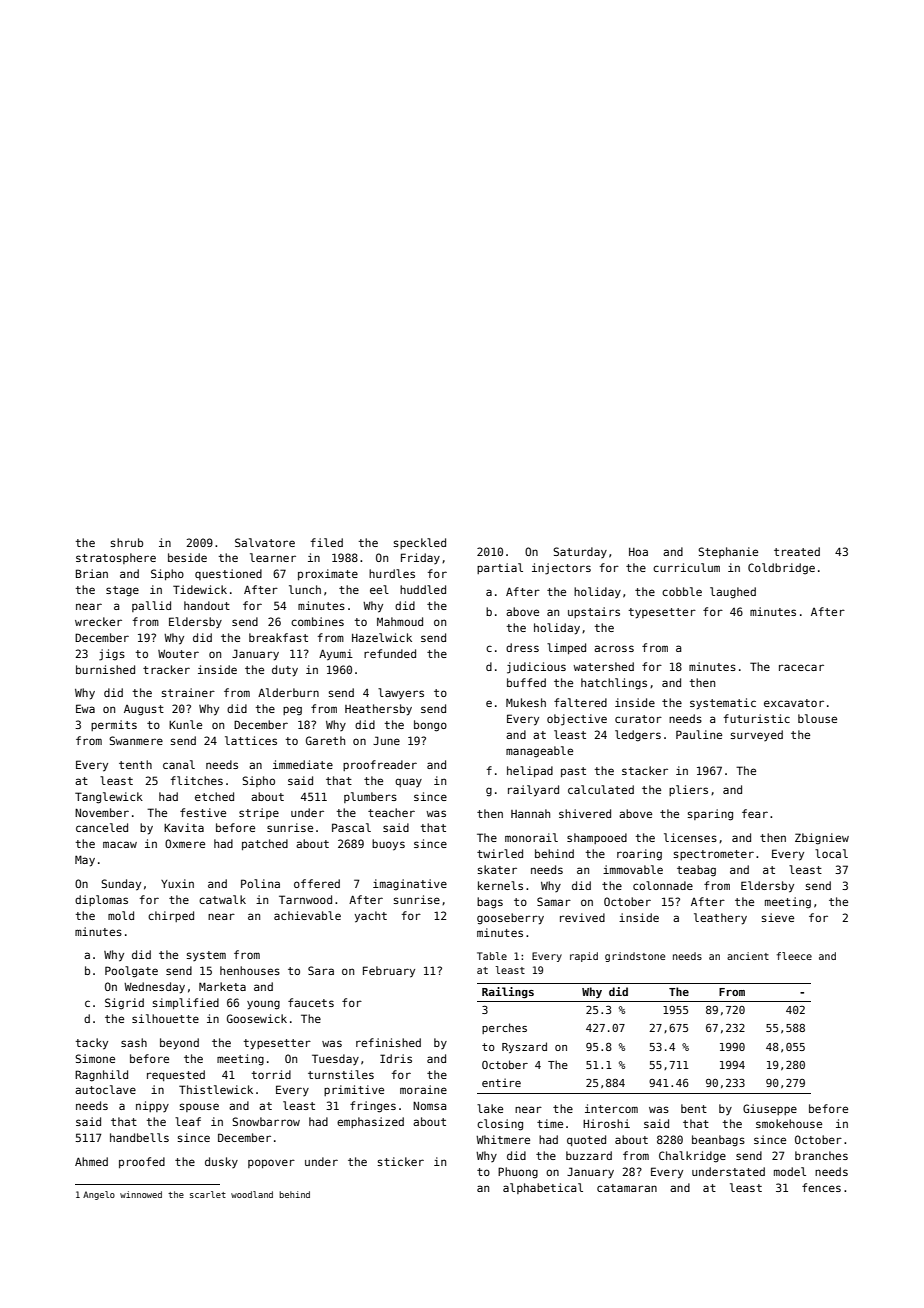 The width and height of the screenshot is (924, 1308). I want to click on Samar, so click(554, 901).
